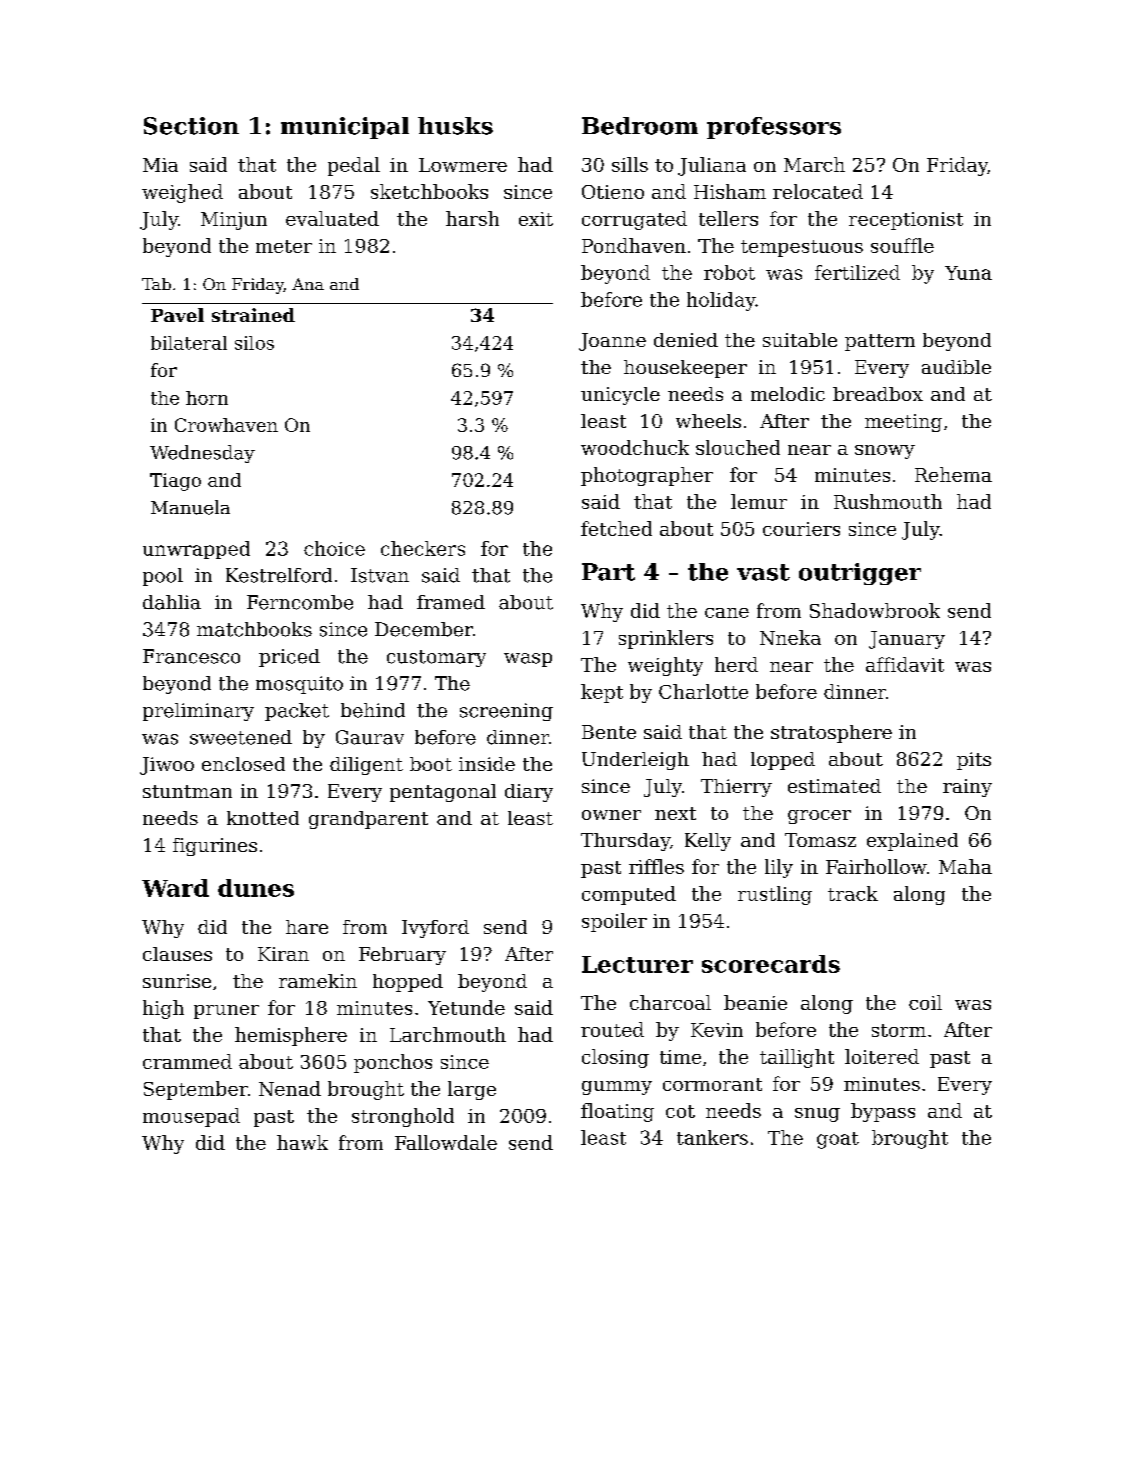 The image size is (1134, 1467). What do you see at coordinates (472, 218) in the image?
I see `harsh` at bounding box center [472, 218].
